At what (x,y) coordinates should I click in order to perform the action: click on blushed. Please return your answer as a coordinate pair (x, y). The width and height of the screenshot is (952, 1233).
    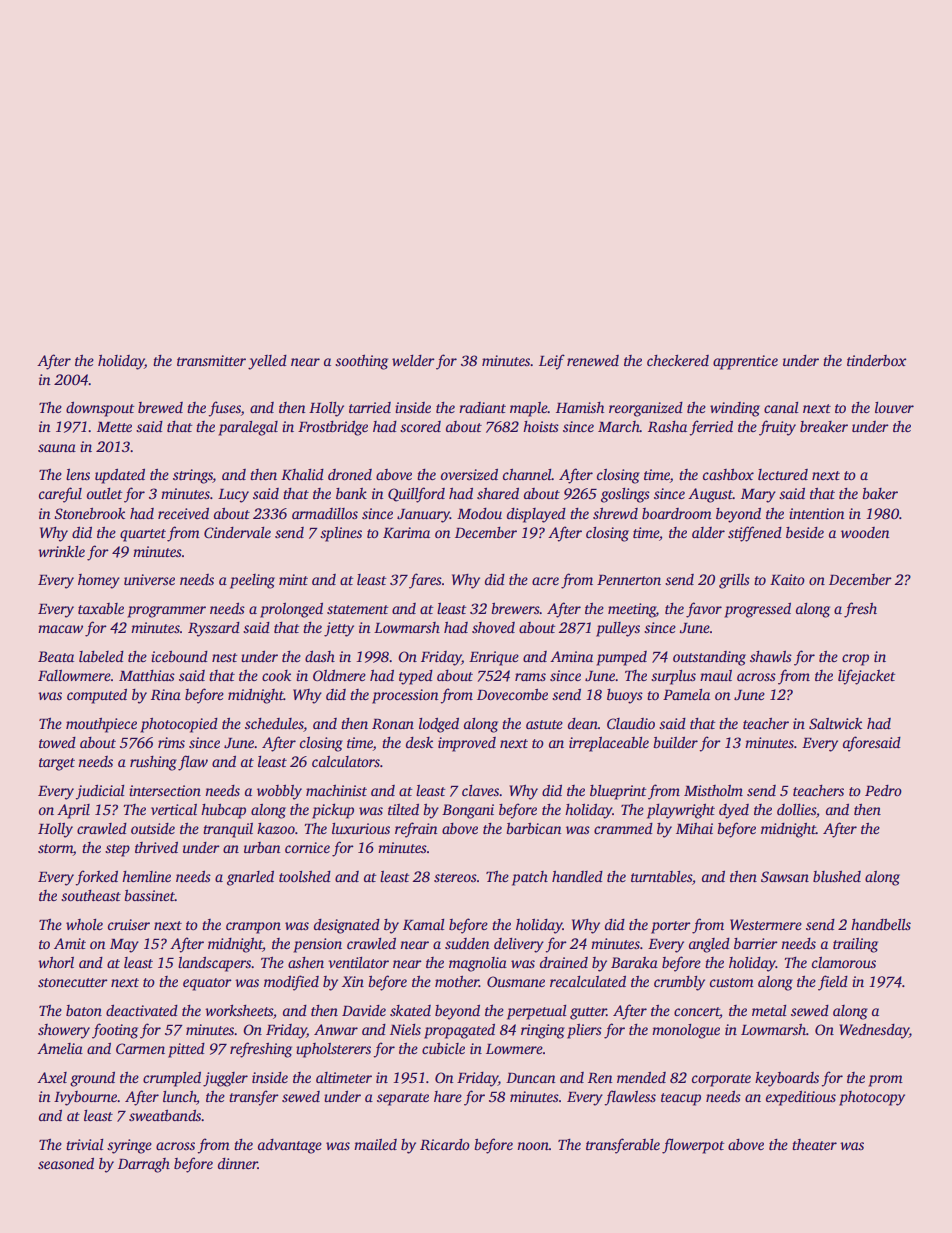
    Looking at the image, I should click on (837, 876).
